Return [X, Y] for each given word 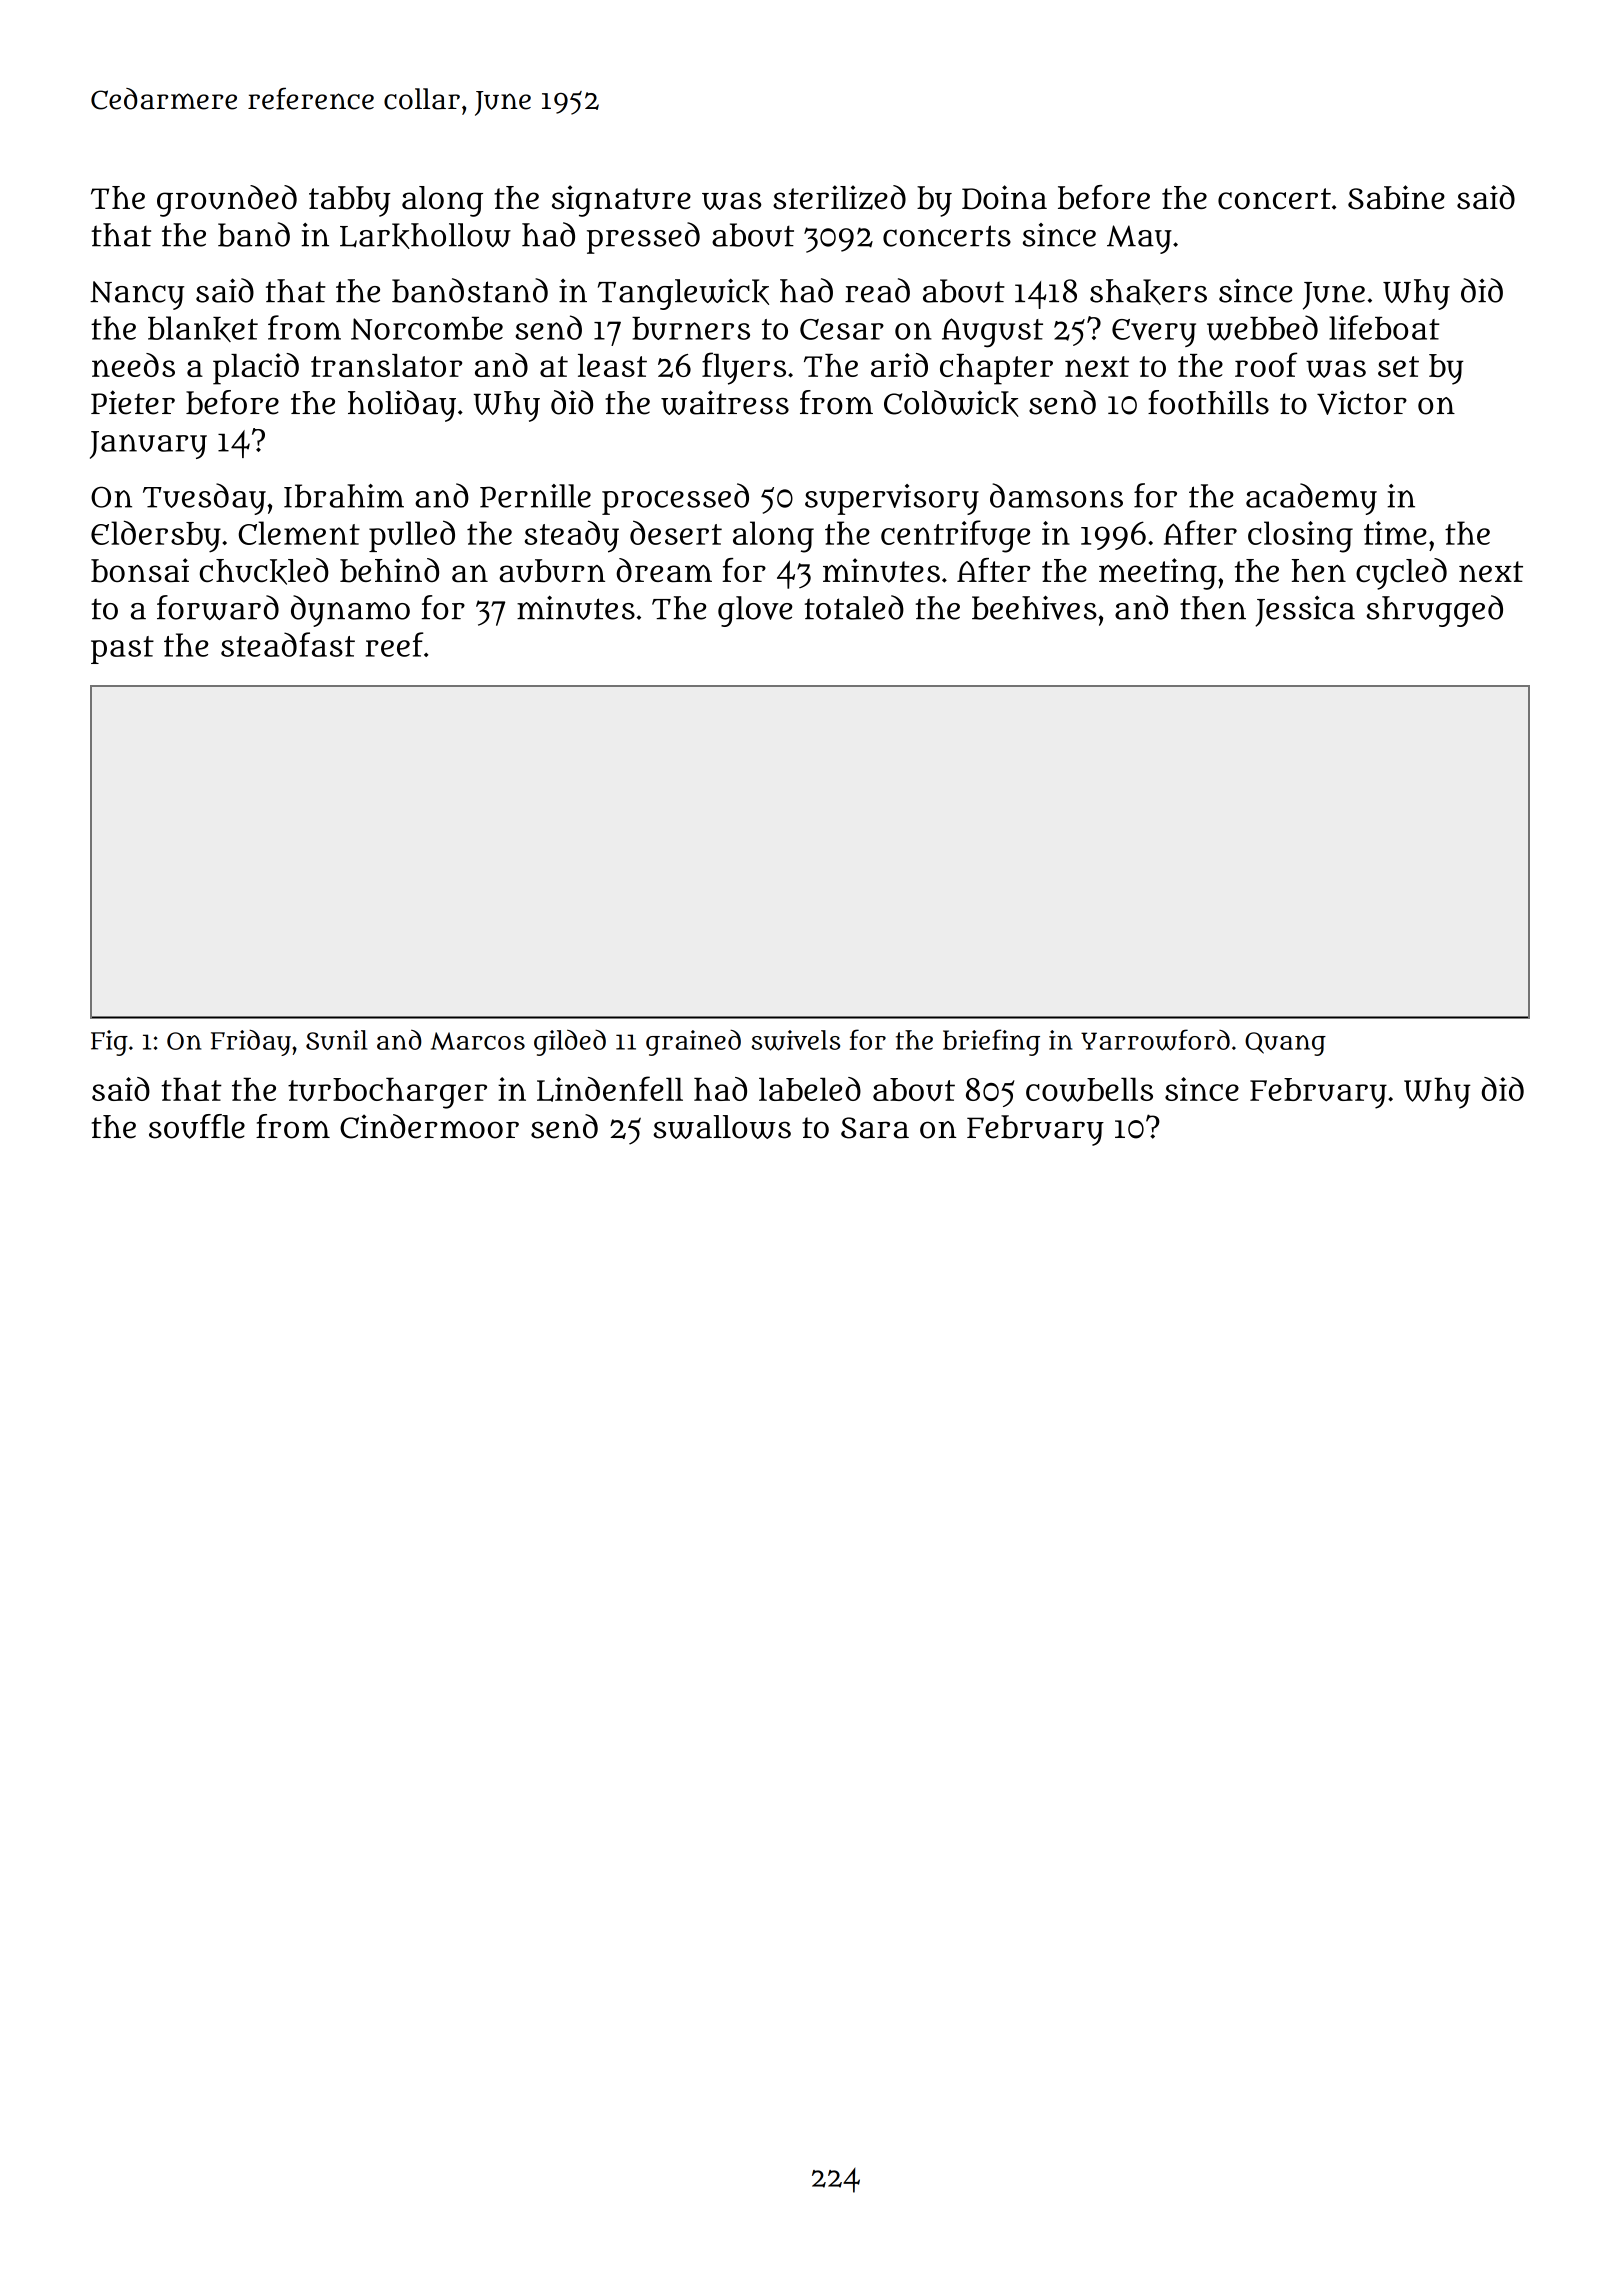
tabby [350, 201]
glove [755, 611]
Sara [875, 1128]
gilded [570, 1042]
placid [256, 369]
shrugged [1435, 611]
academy [1311, 499]
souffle [197, 1126]
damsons [1056, 495]
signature [621, 201]
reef [394, 644]
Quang [1285, 1044]
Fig [109, 1043]
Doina [1004, 197]
